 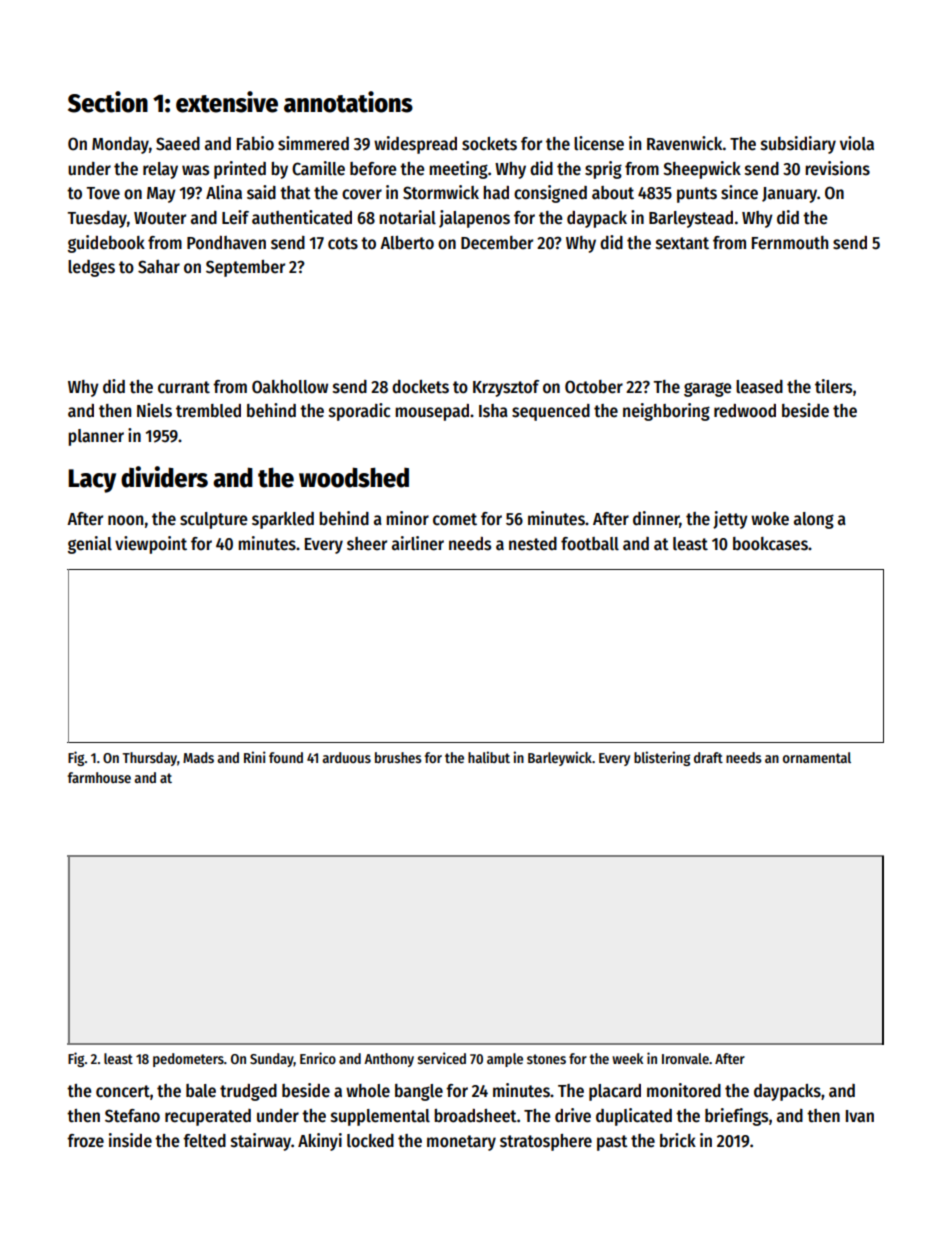 I want to click on sparkled, so click(x=283, y=520).
